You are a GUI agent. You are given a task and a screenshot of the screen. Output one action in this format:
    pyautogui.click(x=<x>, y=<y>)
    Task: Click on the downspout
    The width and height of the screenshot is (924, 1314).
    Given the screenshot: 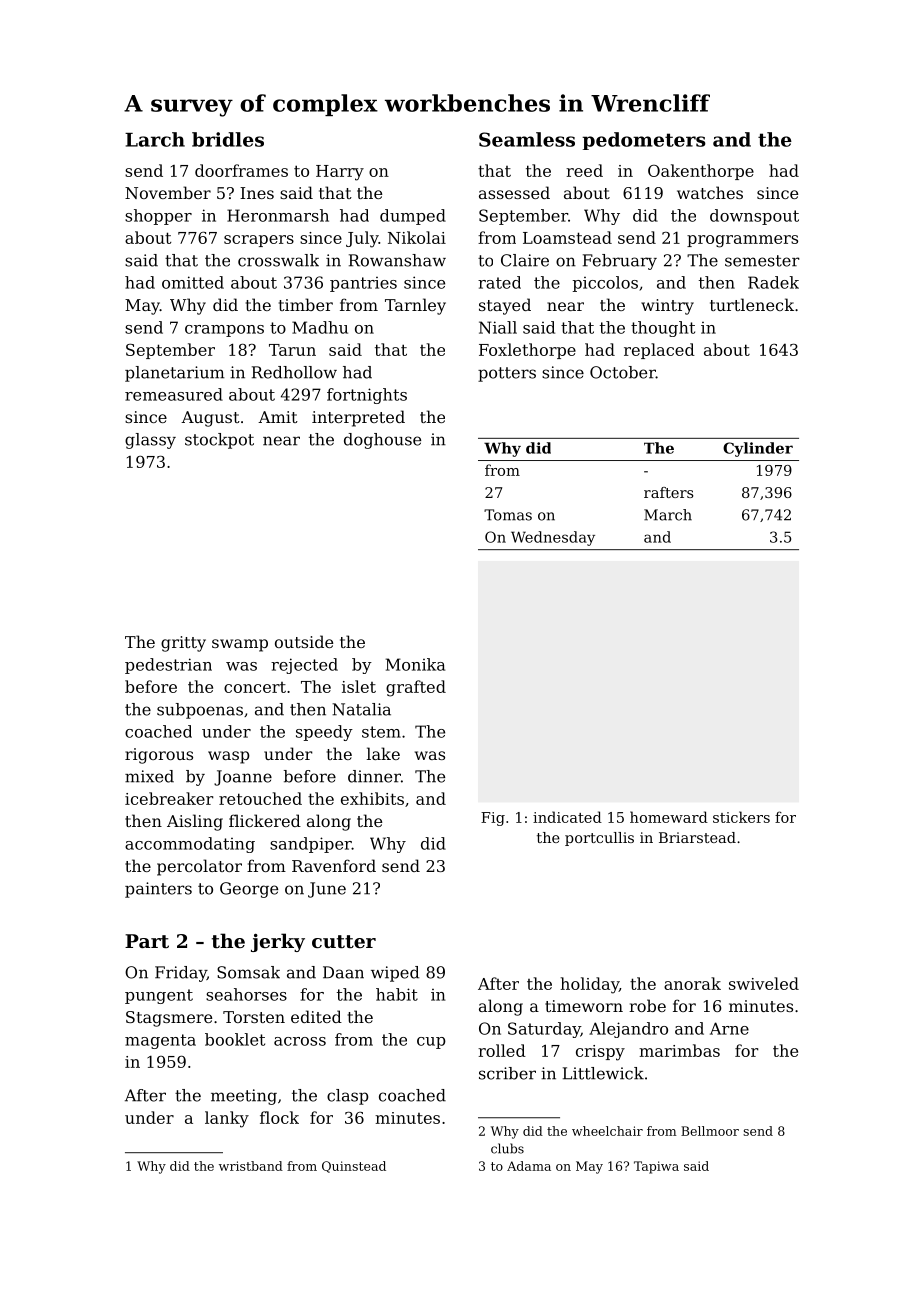 What is the action you would take?
    pyautogui.click(x=754, y=217)
